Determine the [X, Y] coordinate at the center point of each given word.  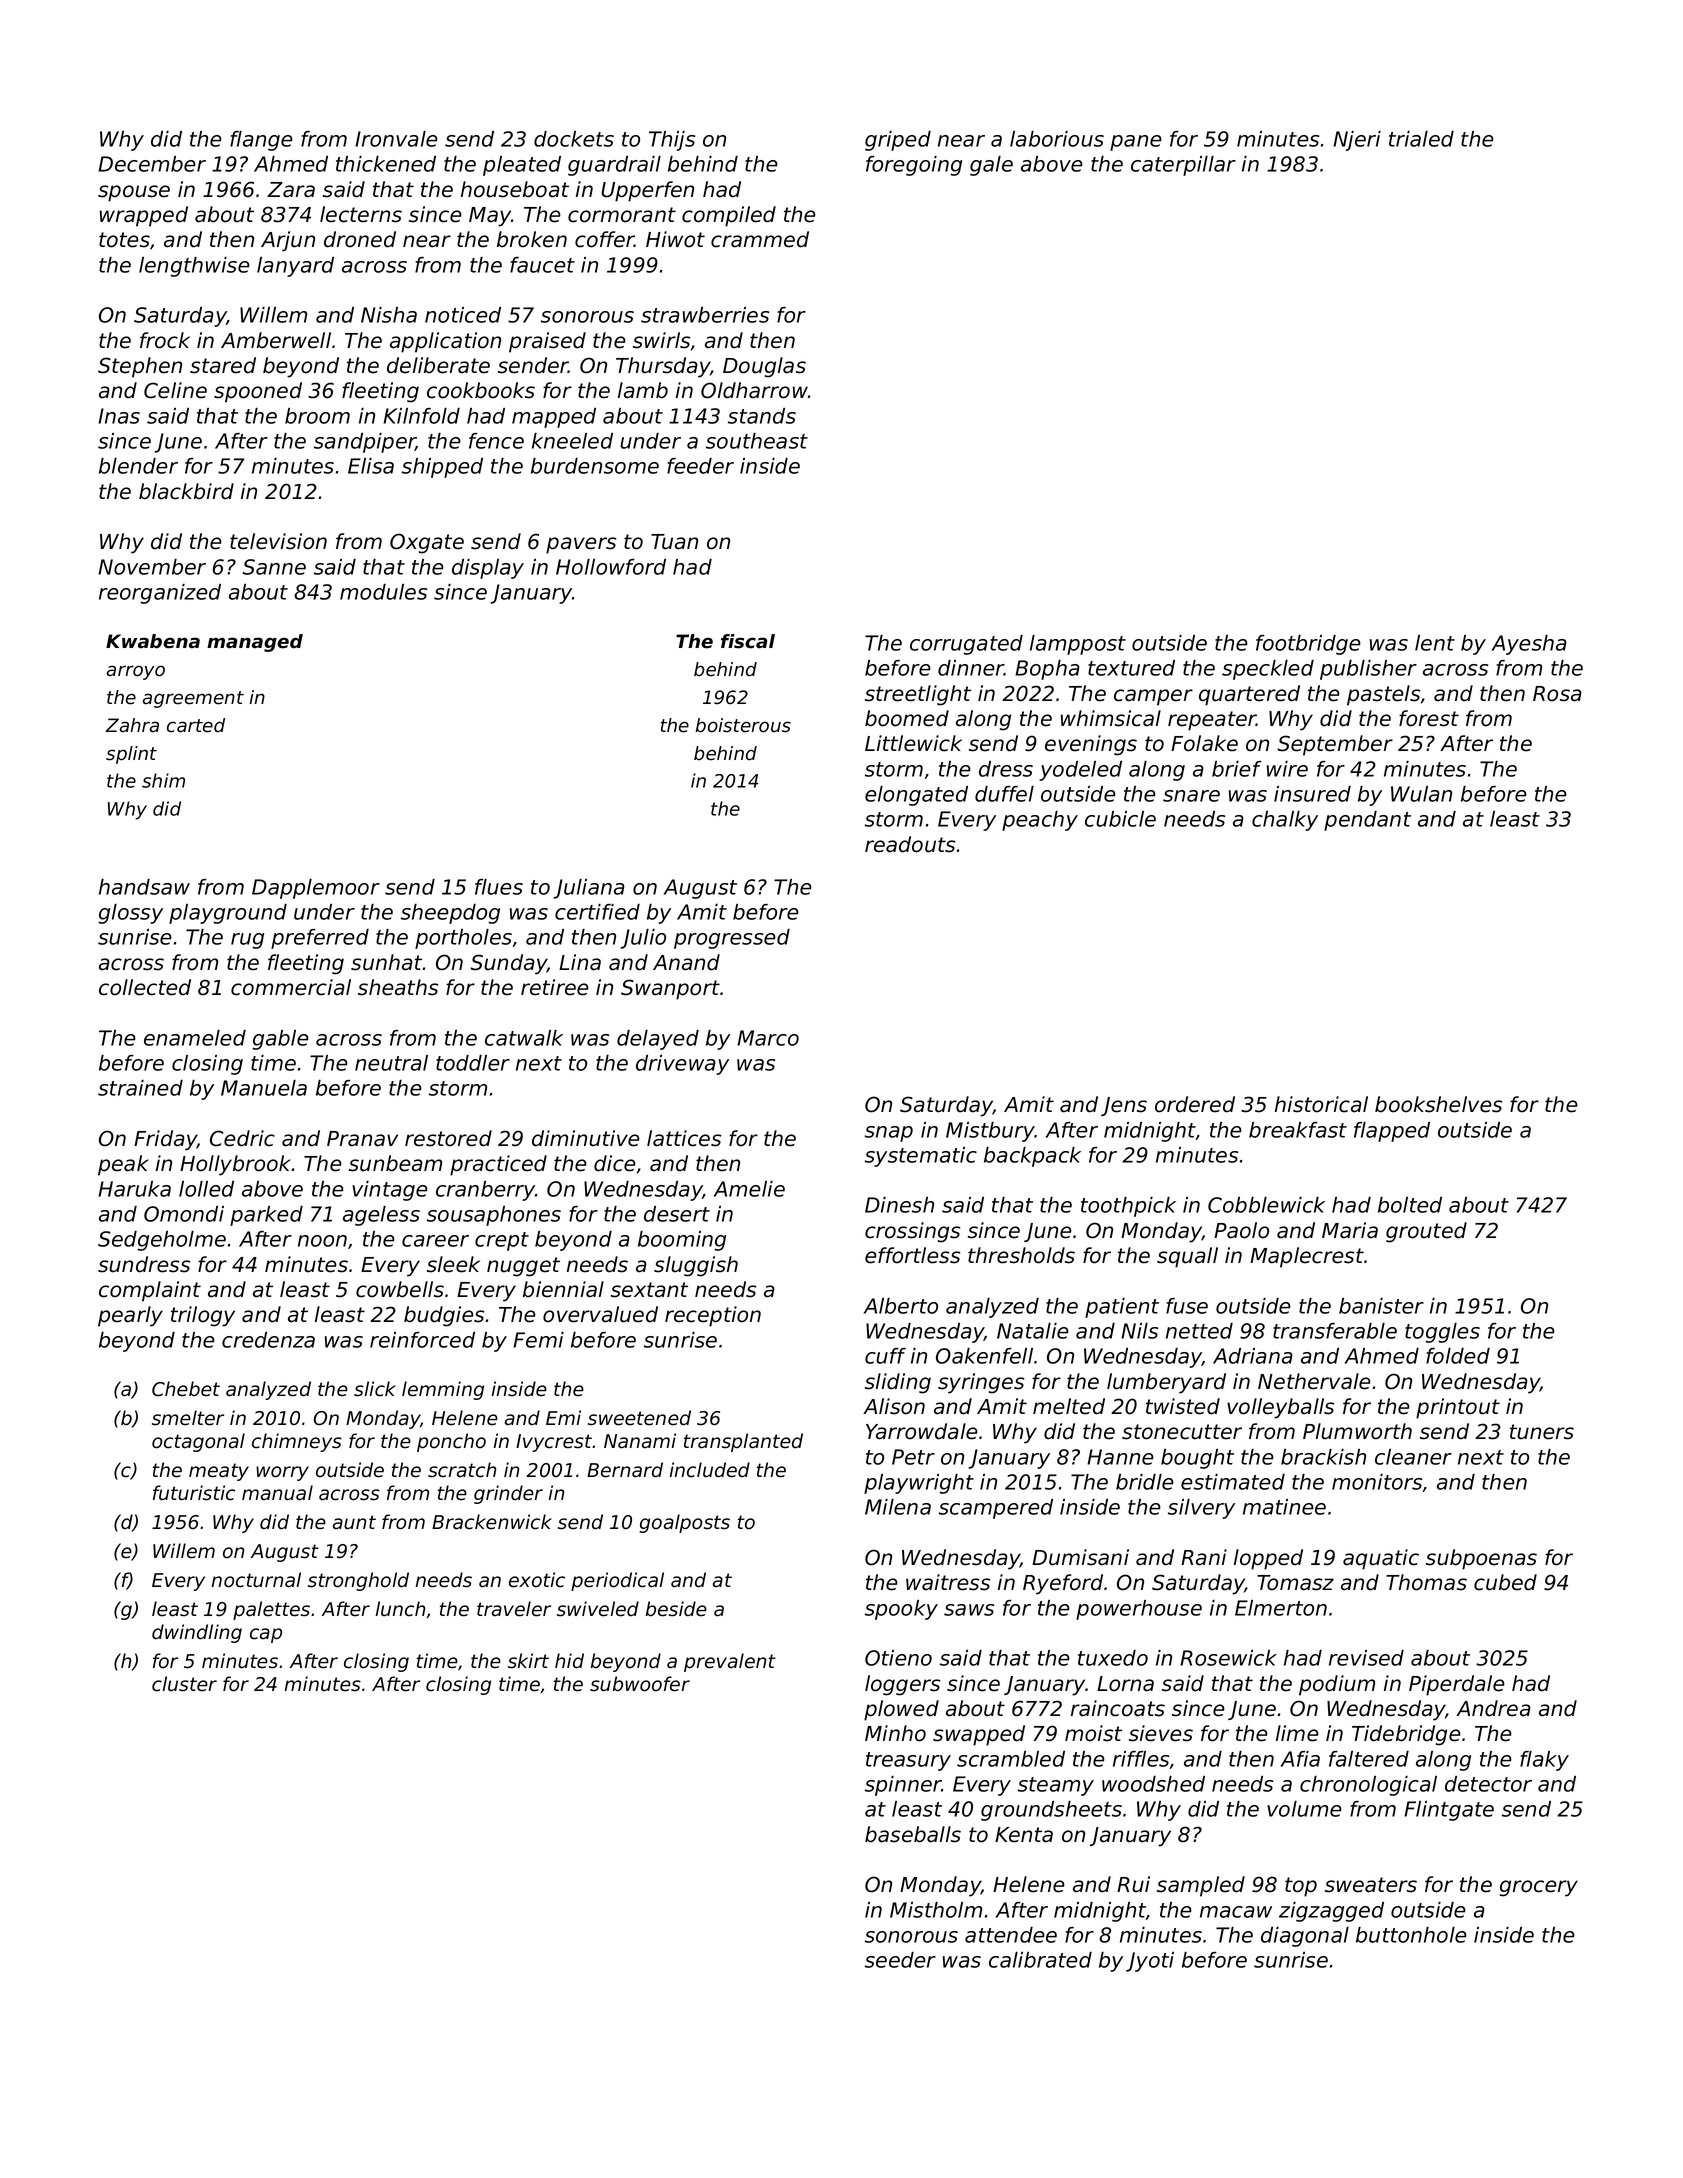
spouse [134, 193]
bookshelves [1438, 1104]
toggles [1442, 1333]
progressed [732, 939]
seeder [900, 1960]
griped [898, 141]
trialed [1421, 139]
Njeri [1357, 141]
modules [383, 592]
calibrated [1040, 1960]
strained [140, 1088]
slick [375, 1389]
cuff [885, 1356]
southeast [757, 441]
